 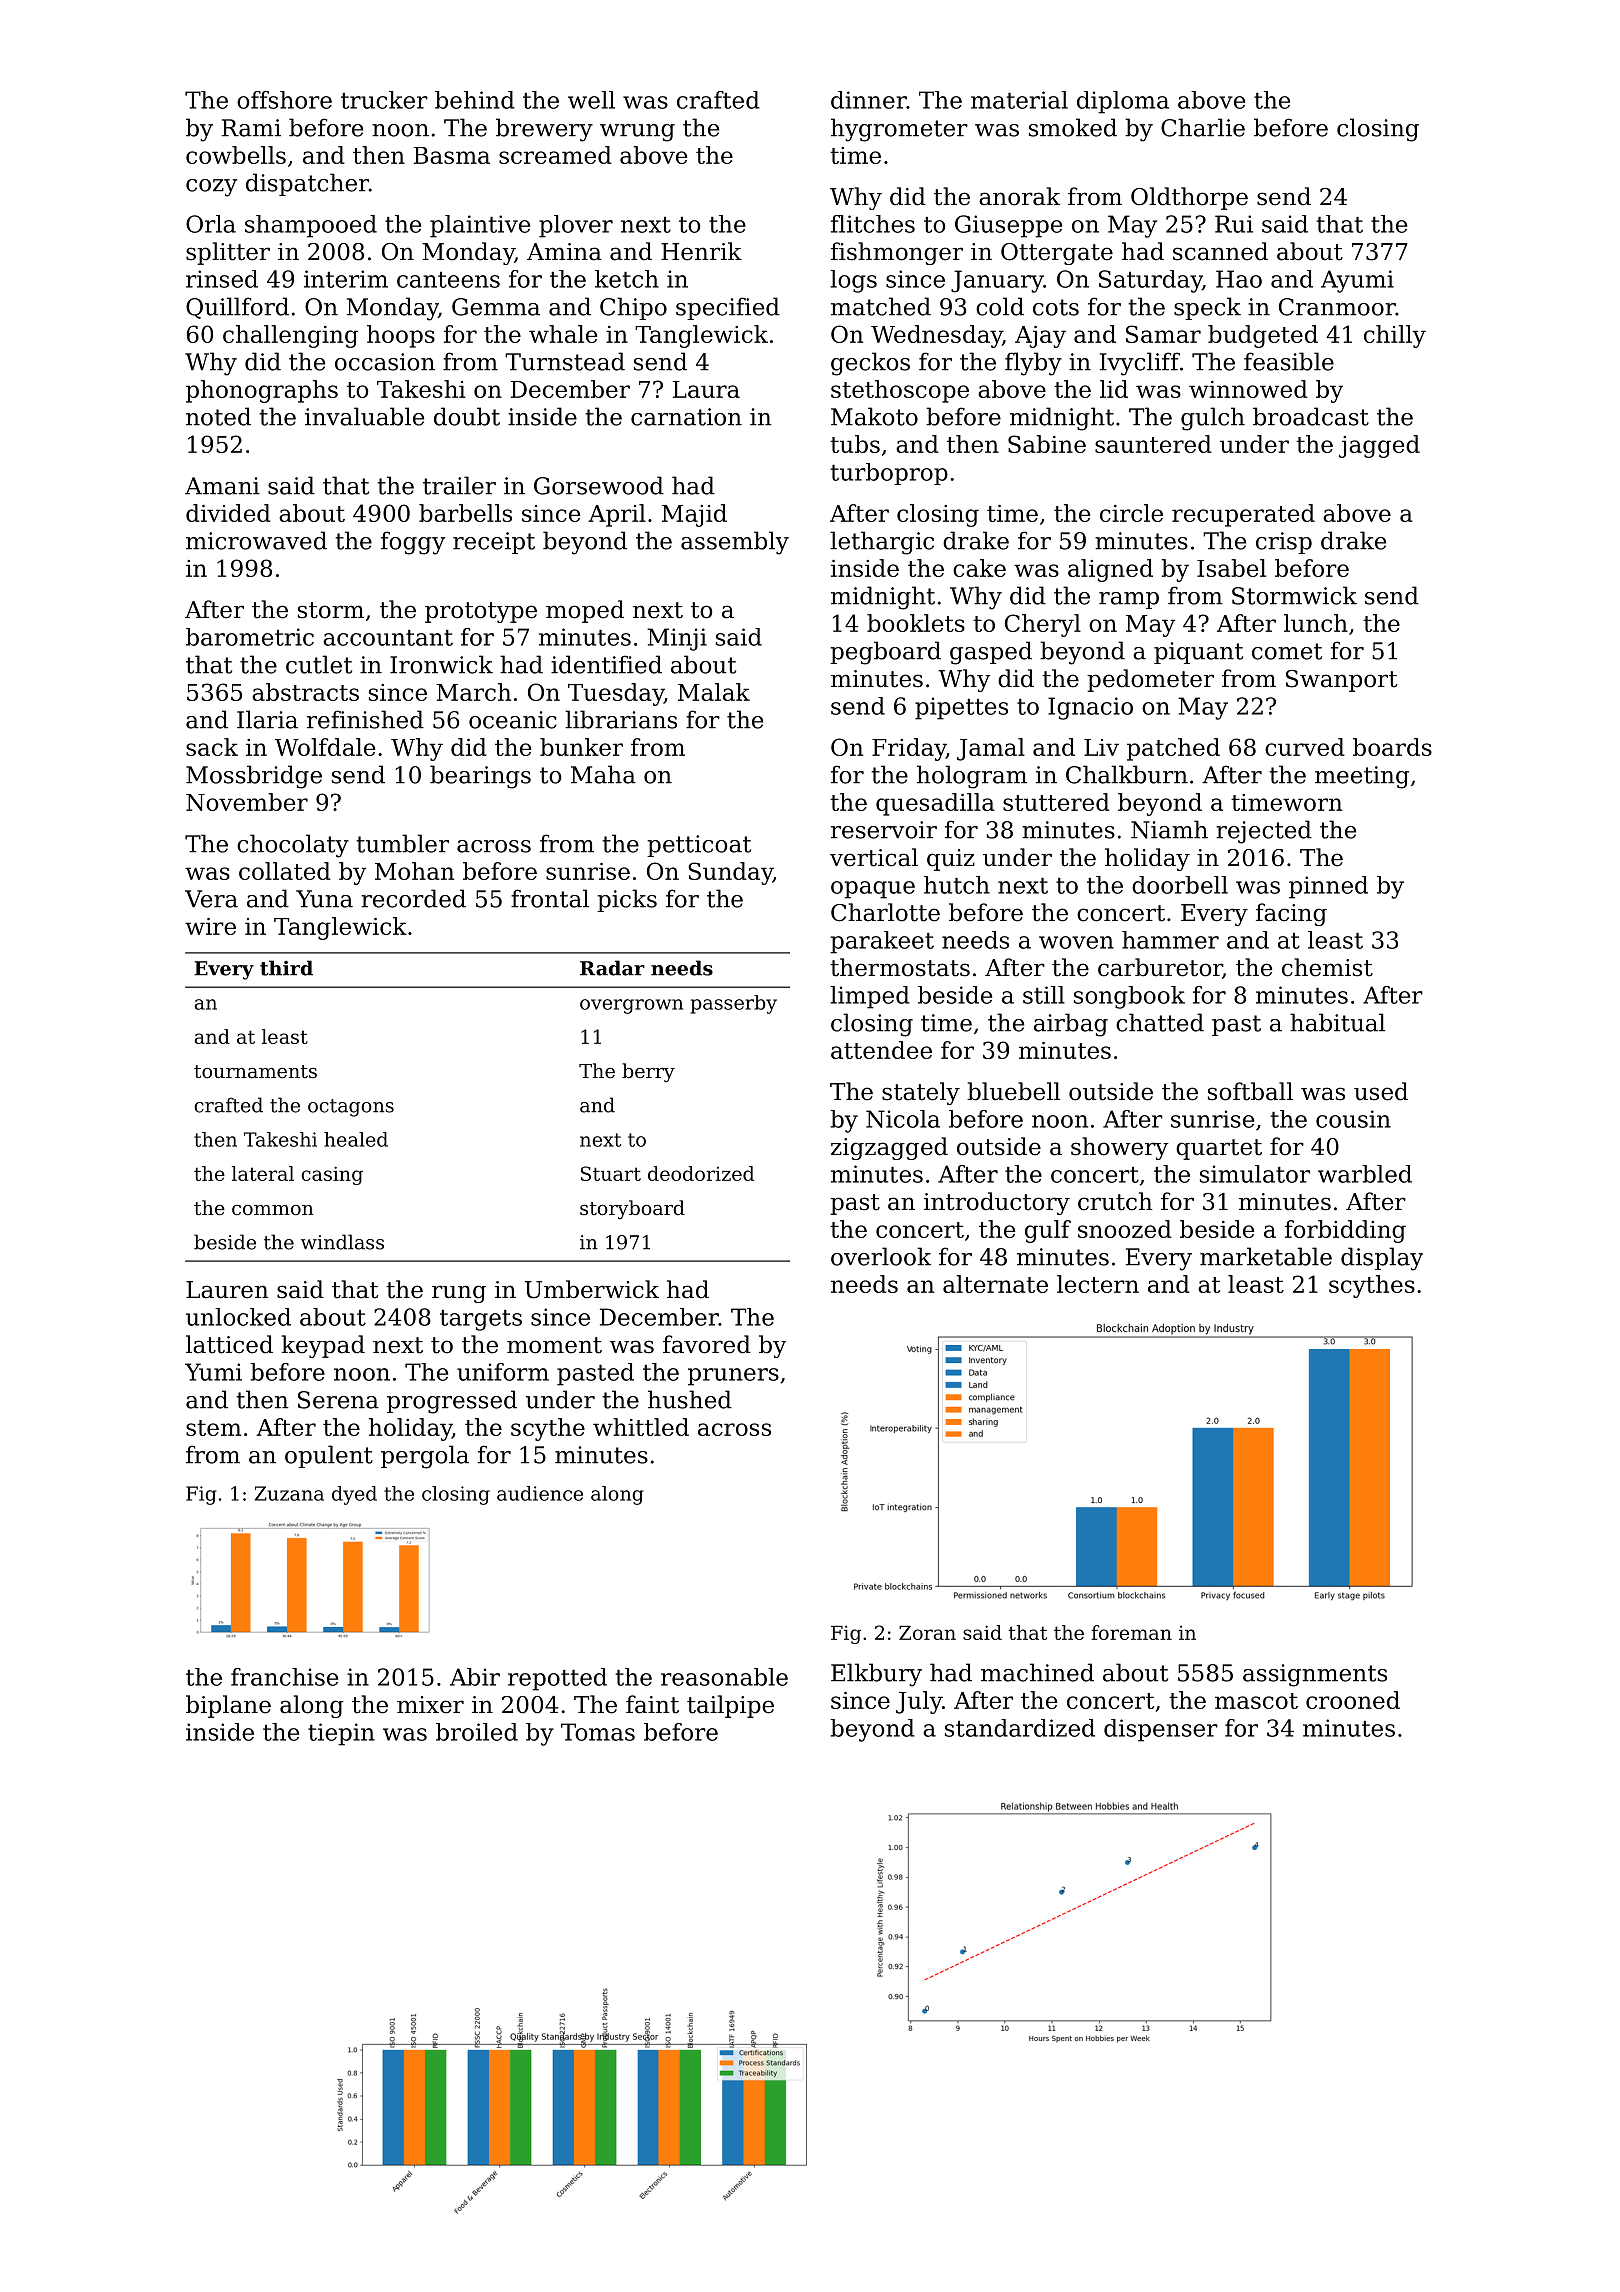 What do you see at coordinates (1123, 102) in the screenshot?
I see `diploma` at bounding box center [1123, 102].
